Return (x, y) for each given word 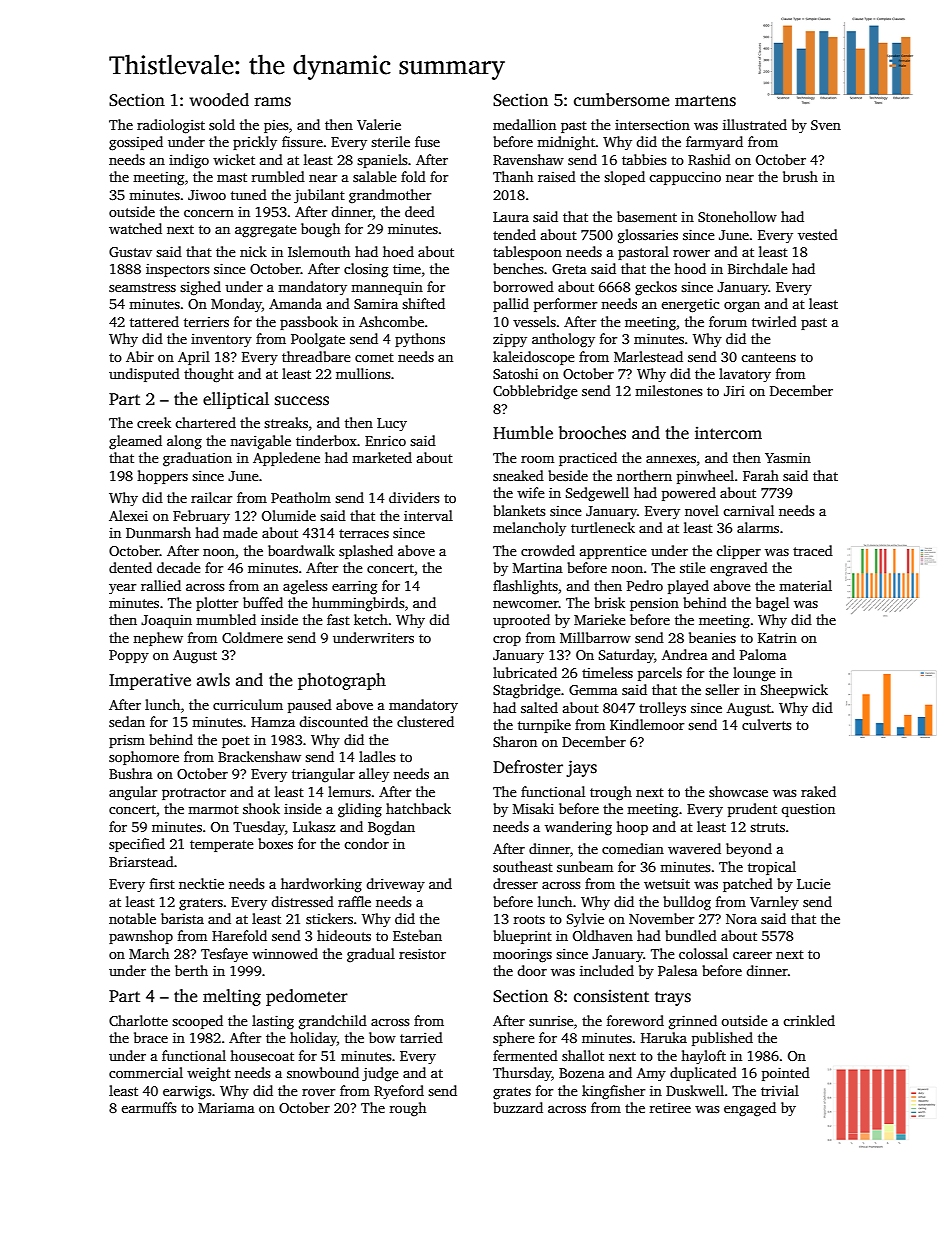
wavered (694, 848)
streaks (286, 422)
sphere (514, 1039)
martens (705, 101)
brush (800, 176)
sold (222, 124)
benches (518, 268)
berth (191, 970)
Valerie (379, 124)
